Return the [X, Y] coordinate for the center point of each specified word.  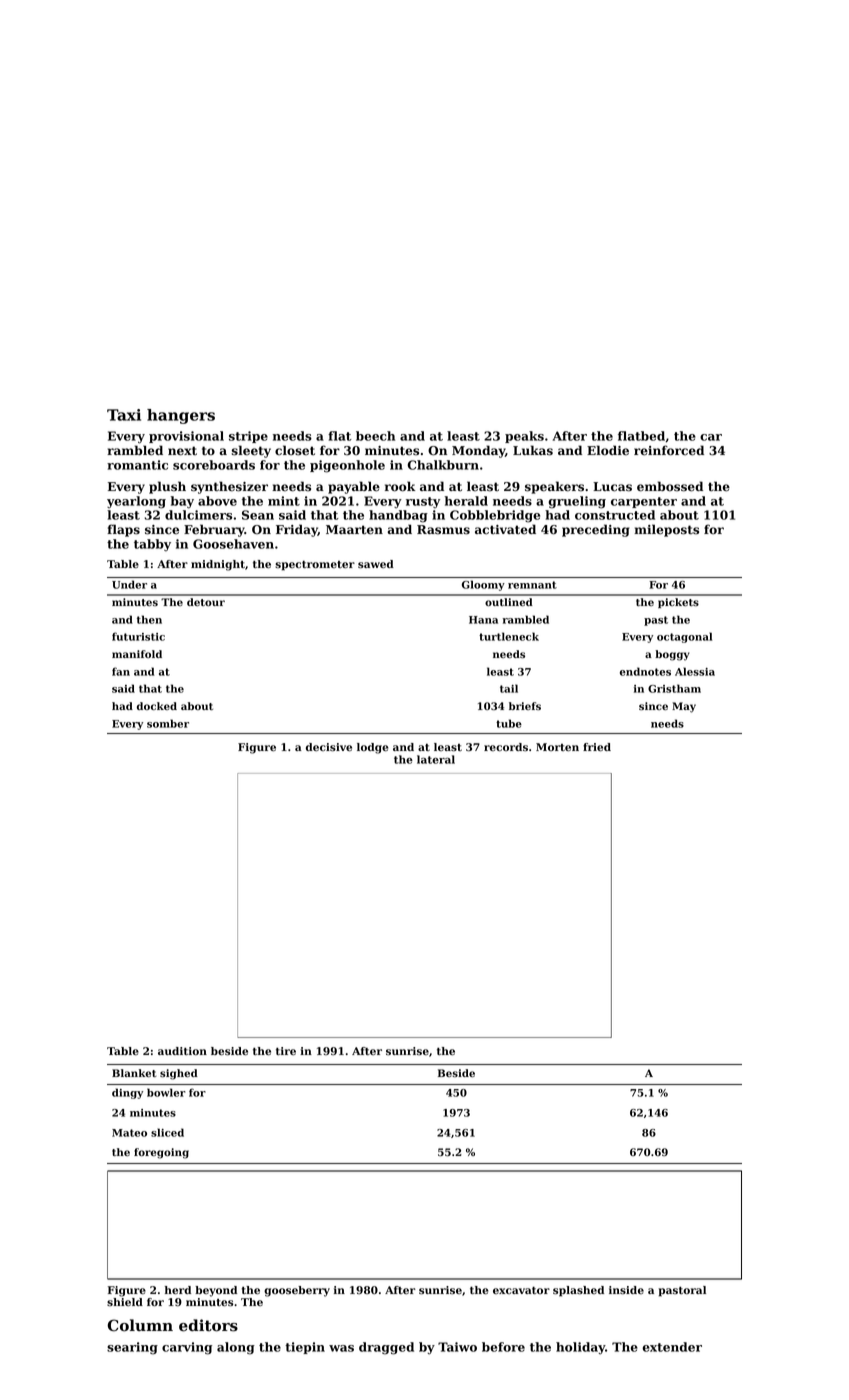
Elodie [608, 450]
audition [182, 1051]
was [341, 1348]
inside [626, 1290]
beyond [216, 1291]
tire [286, 1051]
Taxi [124, 415]
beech [375, 436]
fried [597, 747]
